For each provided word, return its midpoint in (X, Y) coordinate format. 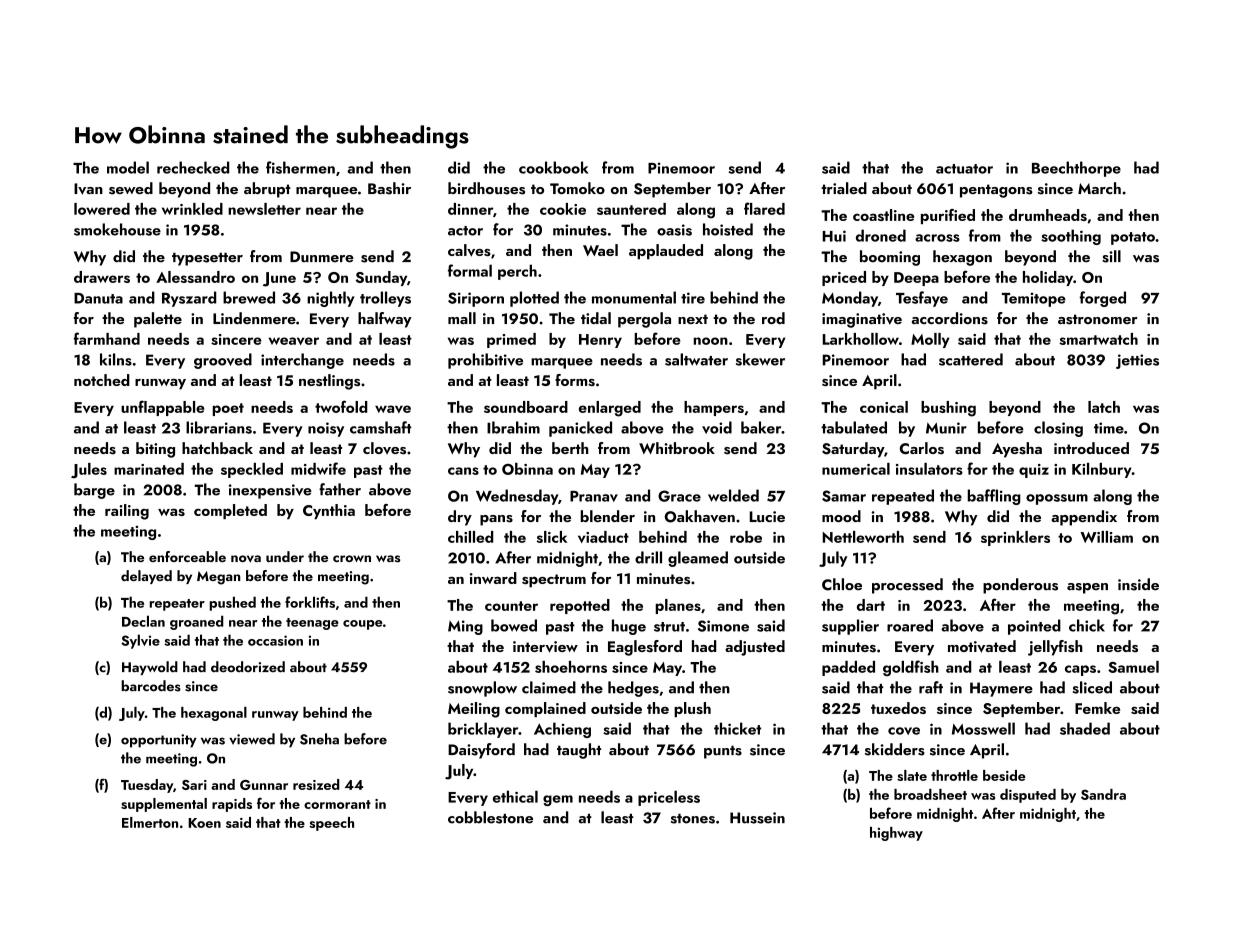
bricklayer (483, 730)
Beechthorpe (1076, 169)
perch (517, 272)
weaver (294, 341)
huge (629, 627)
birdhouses (486, 188)
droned (881, 235)
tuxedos (898, 708)
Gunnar (264, 785)
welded (733, 495)
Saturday (853, 450)
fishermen (300, 167)
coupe (362, 625)
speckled (252, 470)
